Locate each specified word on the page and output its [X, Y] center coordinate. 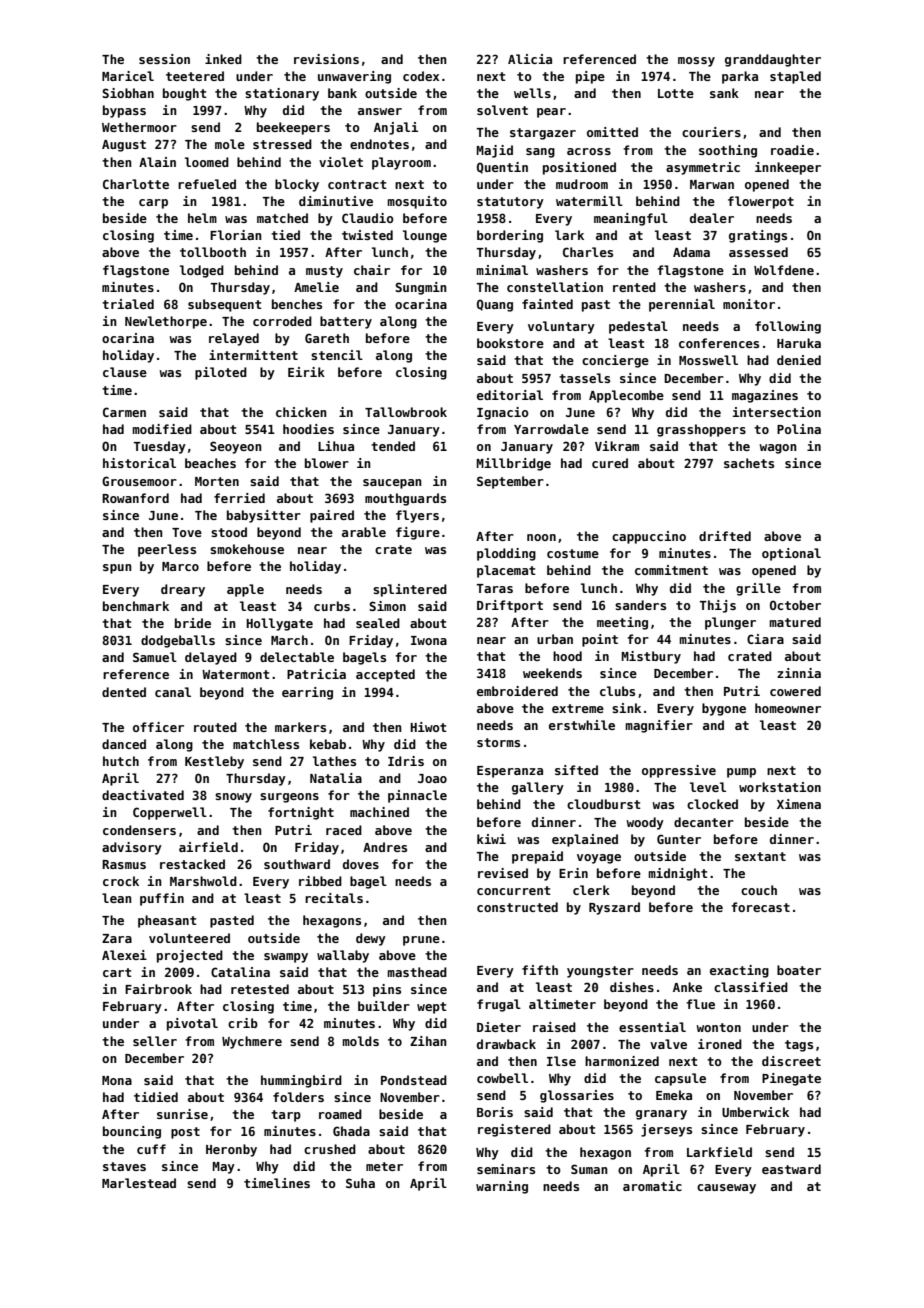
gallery [538, 788]
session [164, 59]
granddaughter [773, 60]
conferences [719, 343]
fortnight [301, 813]
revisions [326, 59]
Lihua [336, 446]
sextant [760, 856]
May [224, 1168]
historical [139, 463]
